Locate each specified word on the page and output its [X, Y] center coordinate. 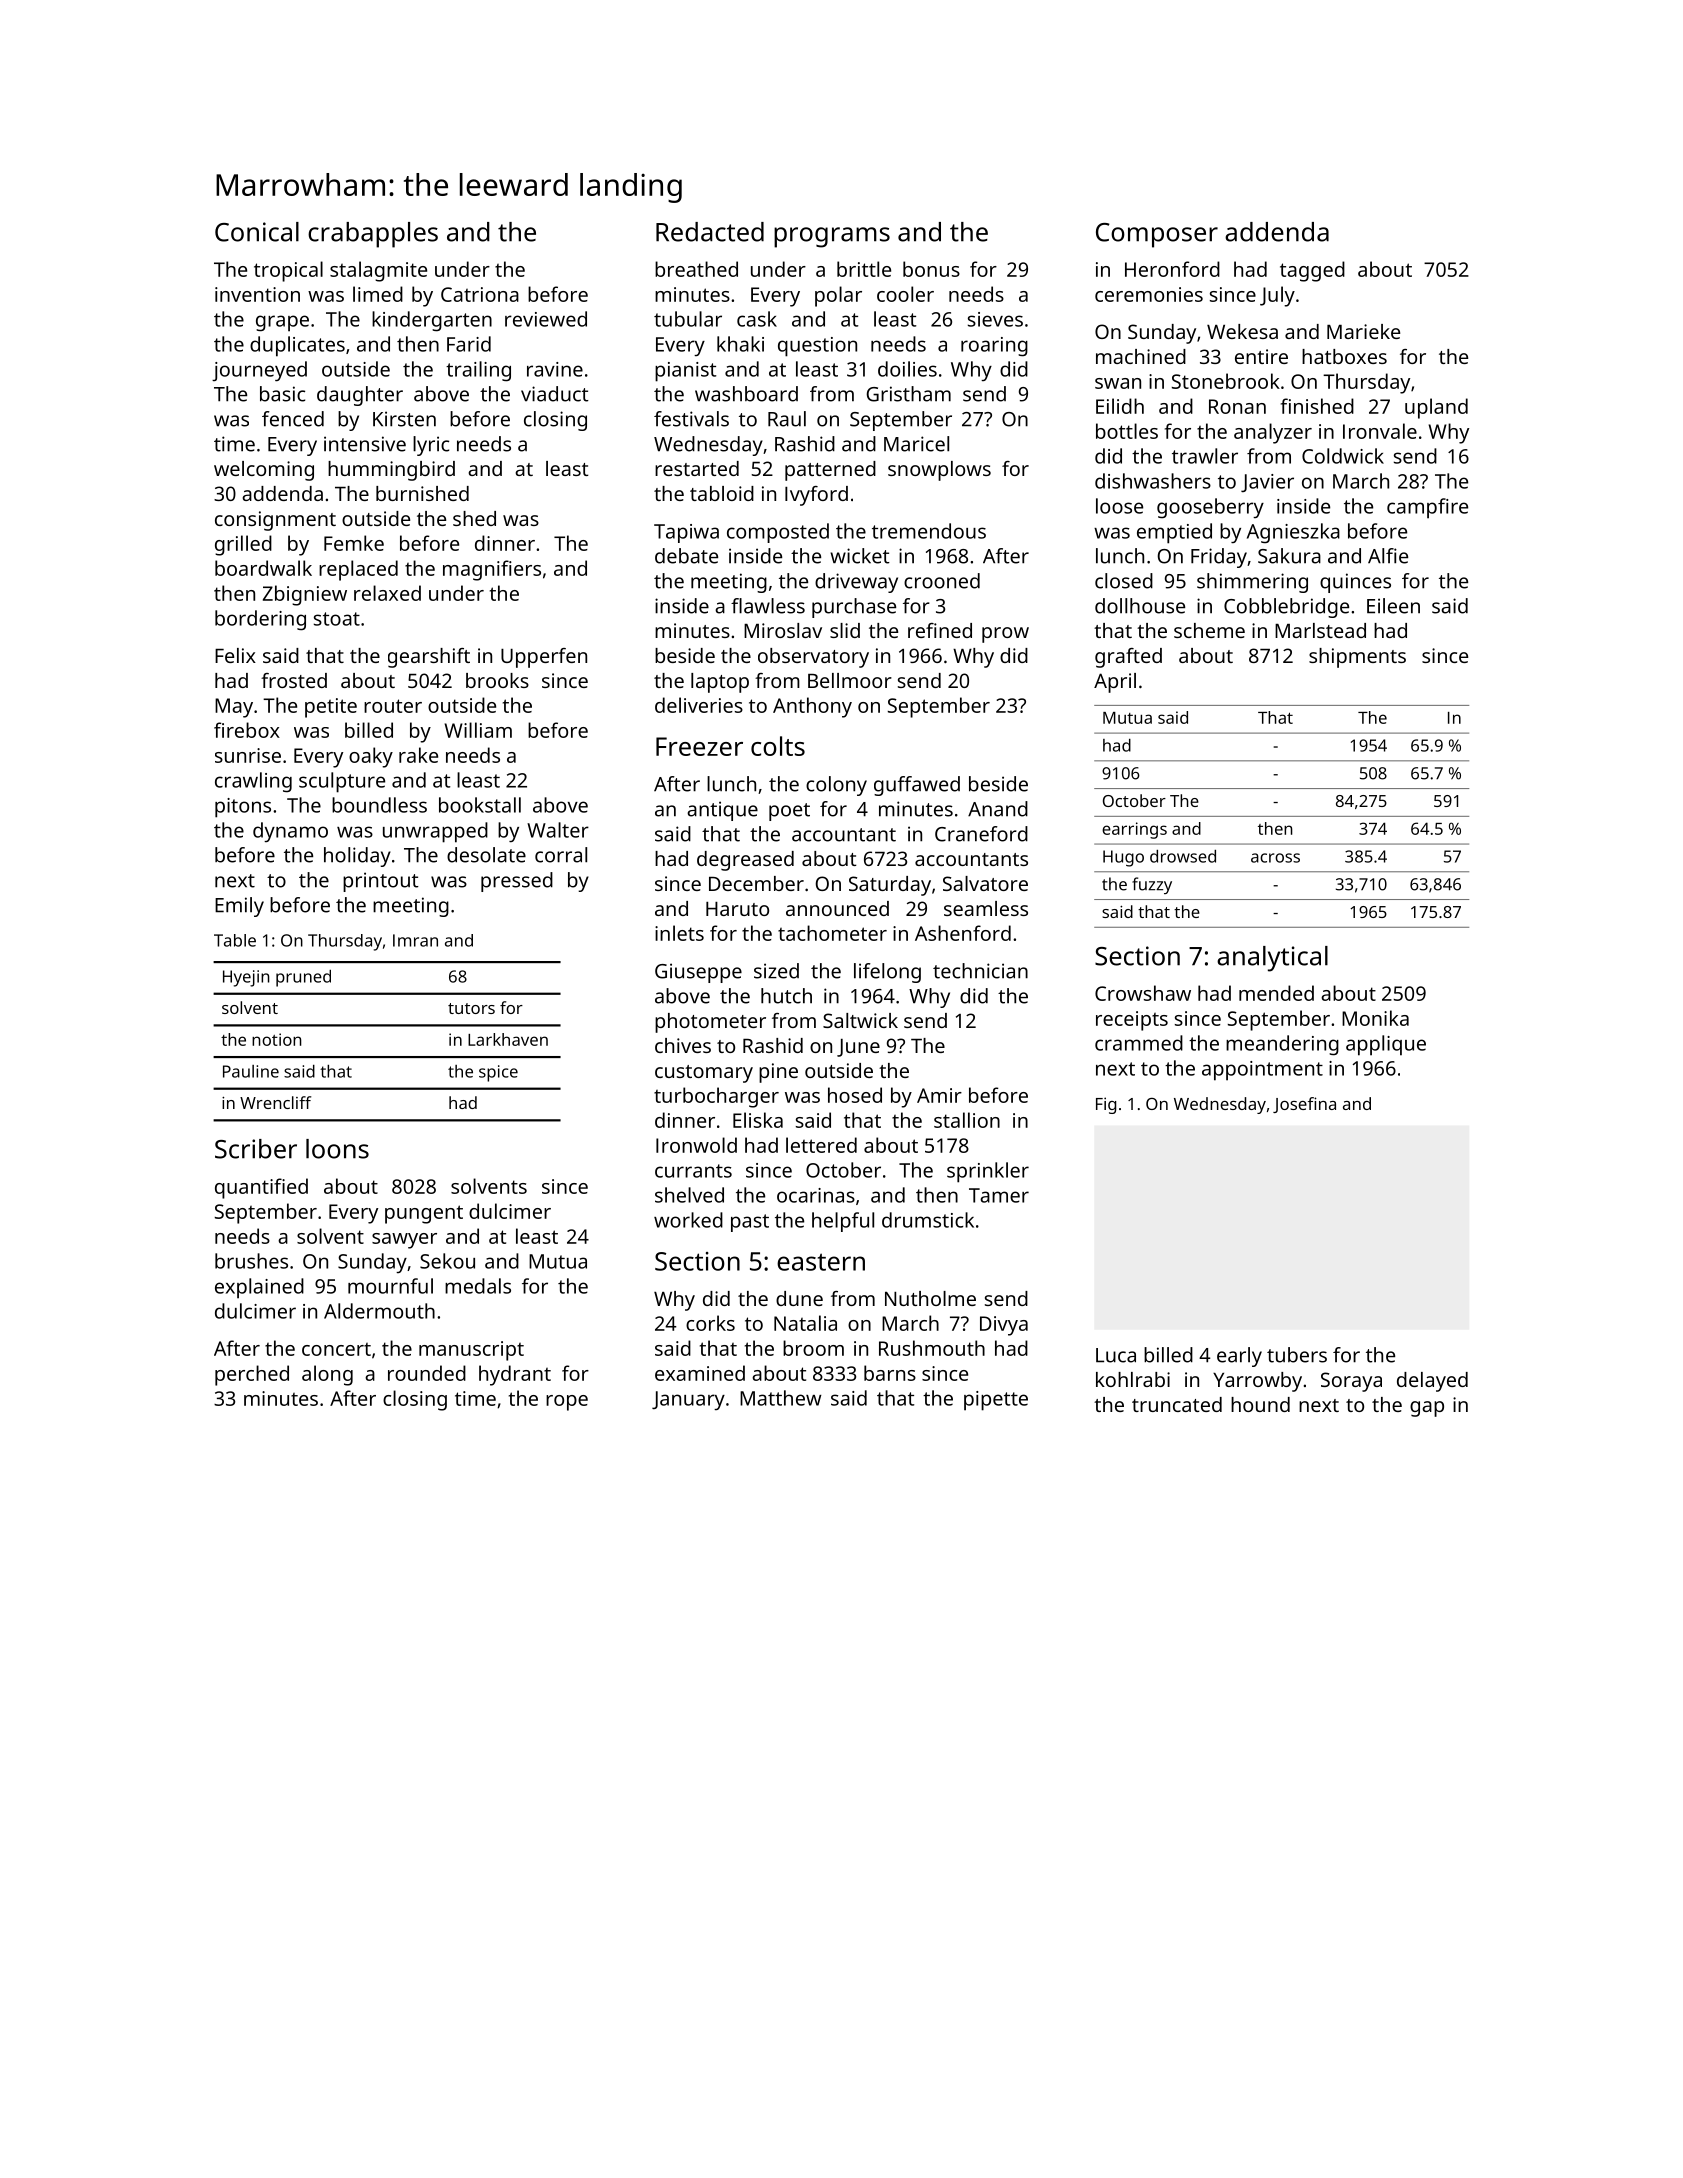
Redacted [710, 232]
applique [1386, 1045]
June [858, 1048]
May [234, 708]
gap [1427, 1409]
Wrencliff [275, 1102]
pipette [996, 1401]
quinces [1355, 583]
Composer [1157, 235]
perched [252, 1375]
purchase [854, 608]
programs [832, 237]
